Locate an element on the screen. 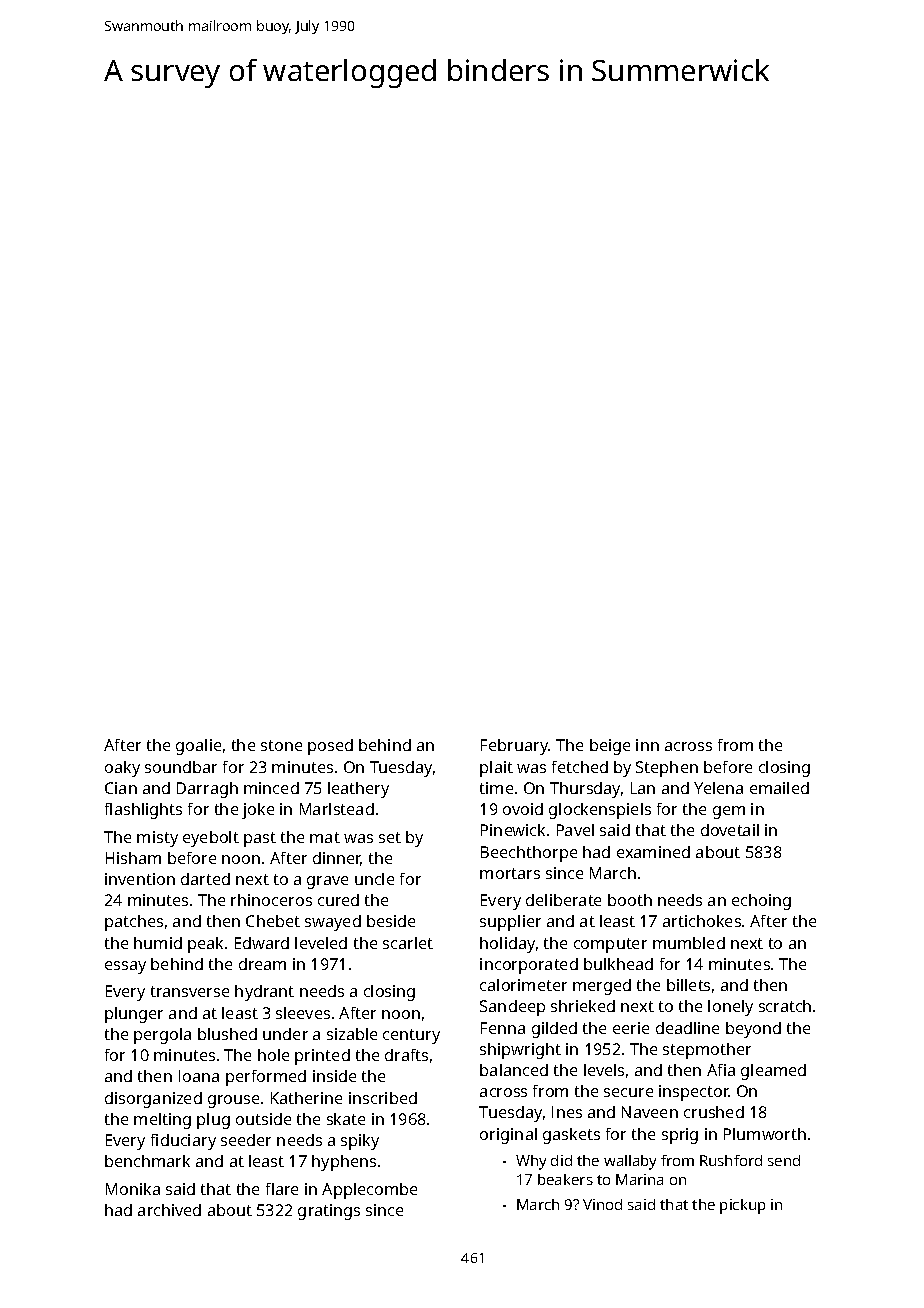  original is located at coordinates (508, 1136).
